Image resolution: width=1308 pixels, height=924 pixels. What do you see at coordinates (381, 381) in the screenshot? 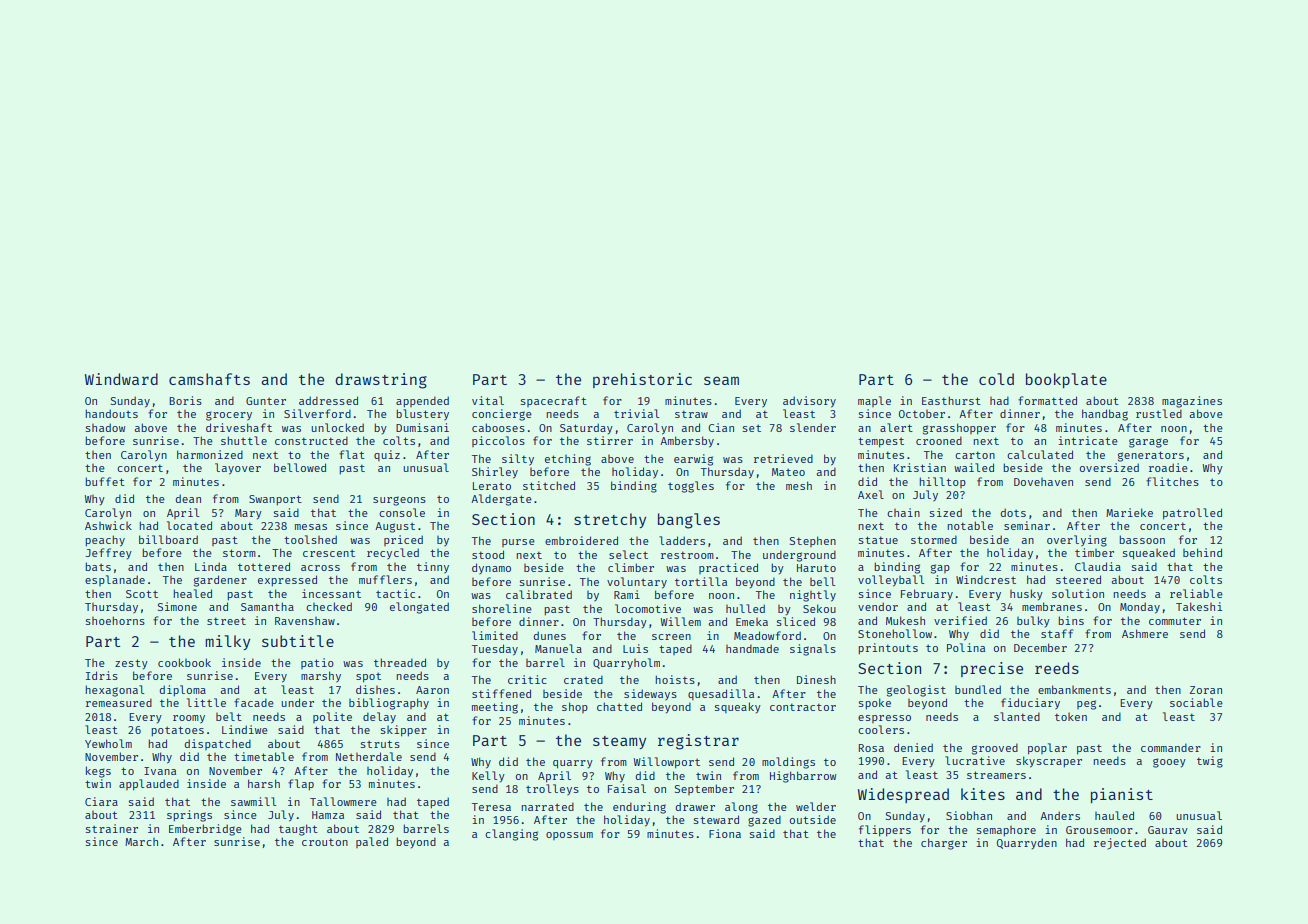
I see `drawstring` at bounding box center [381, 381].
